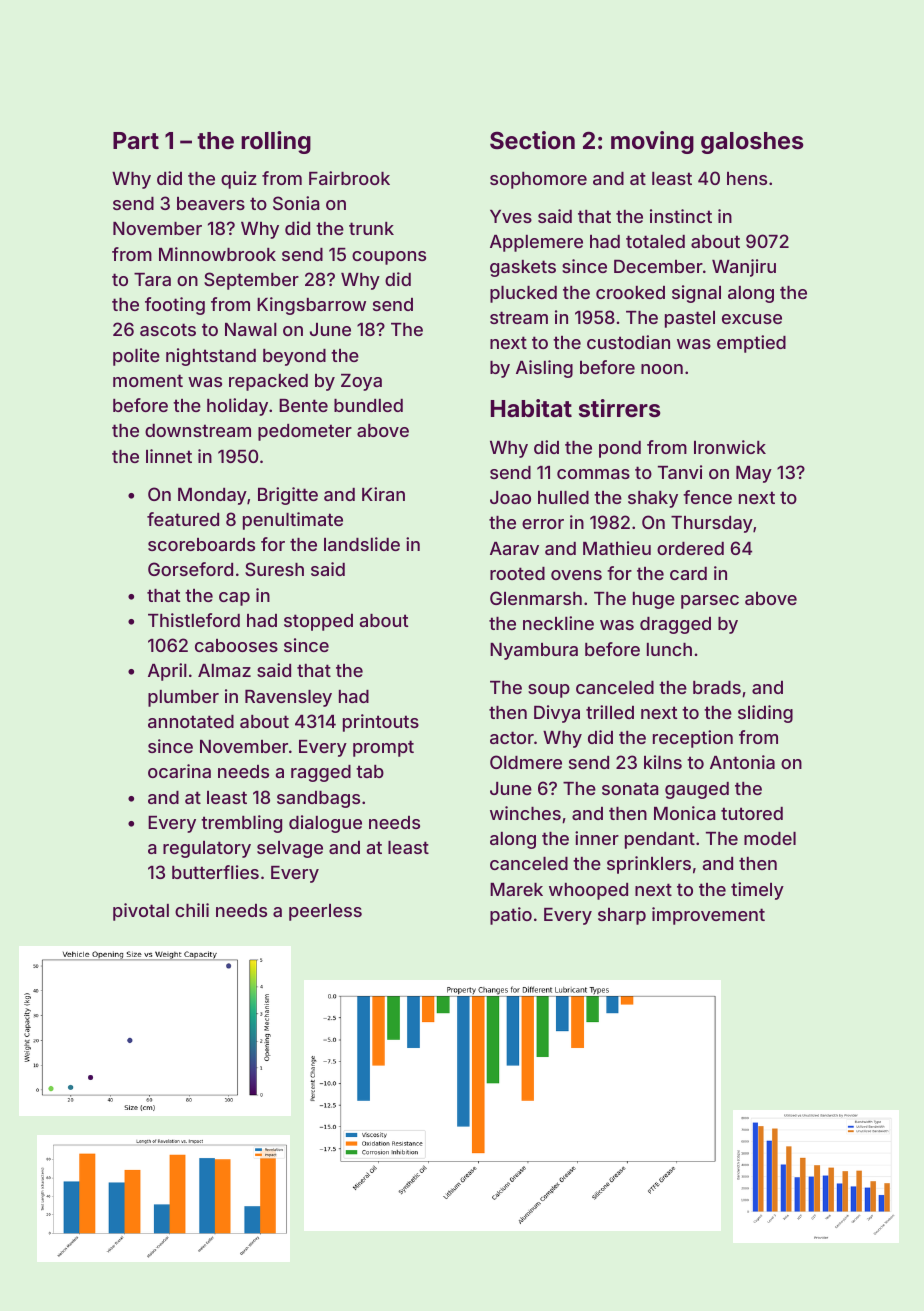 The image size is (924, 1311). Describe the element at coordinates (141, 912) in the screenshot. I see `pivotal` at that location.
